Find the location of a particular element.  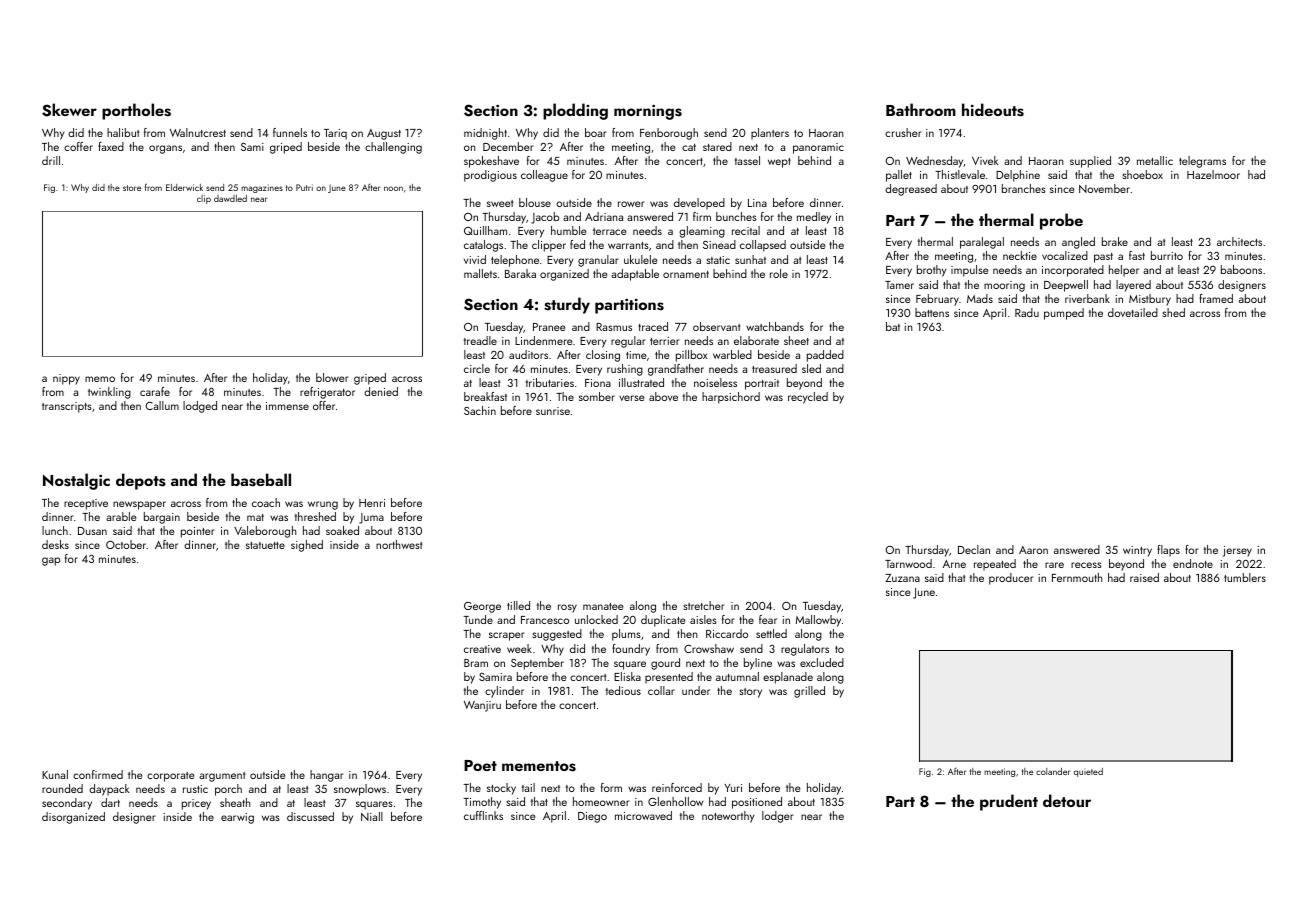

producer is located at coordinates (1011, 579).
